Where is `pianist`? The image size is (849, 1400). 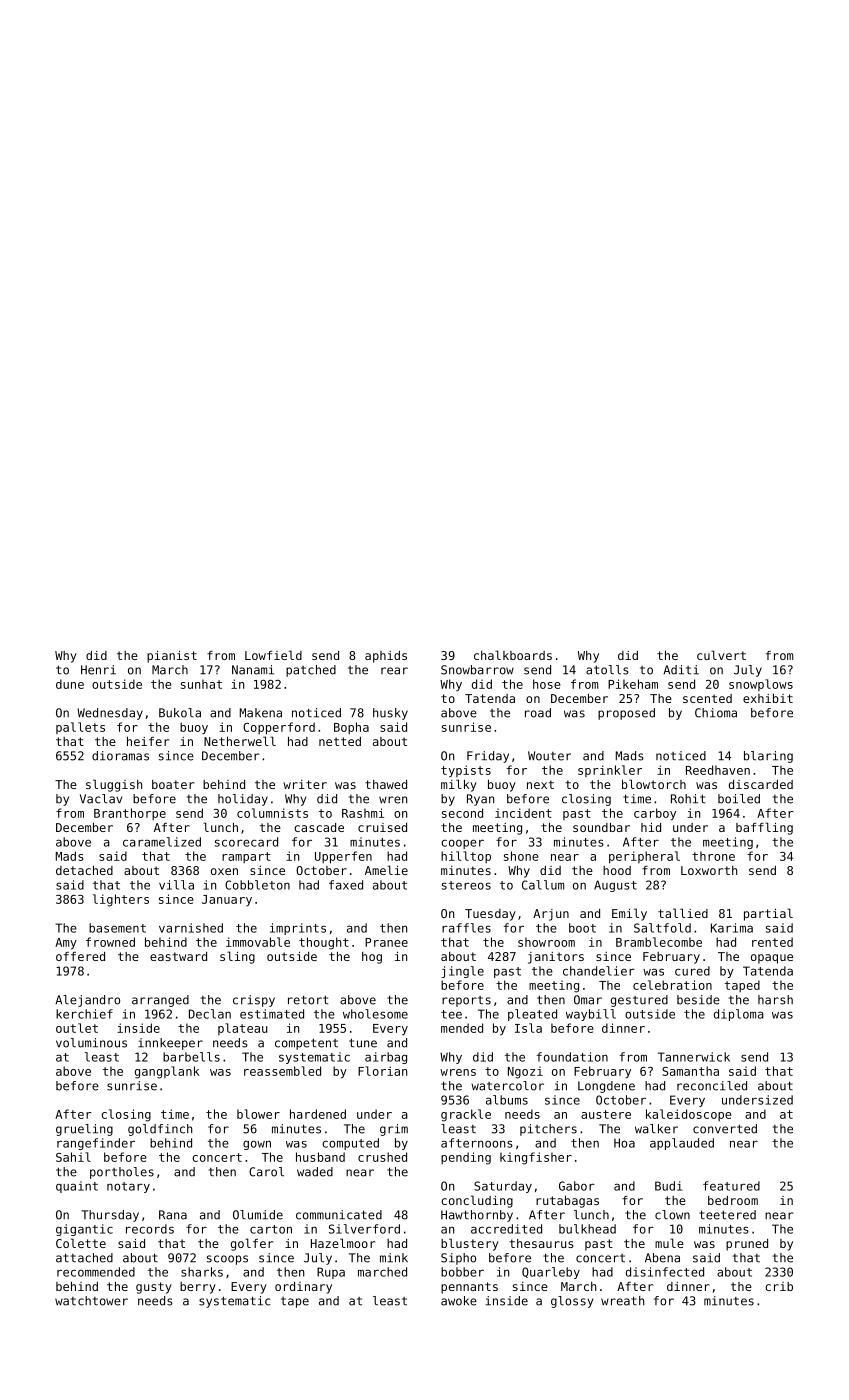
pianist is located at coordinates (172, 657).
